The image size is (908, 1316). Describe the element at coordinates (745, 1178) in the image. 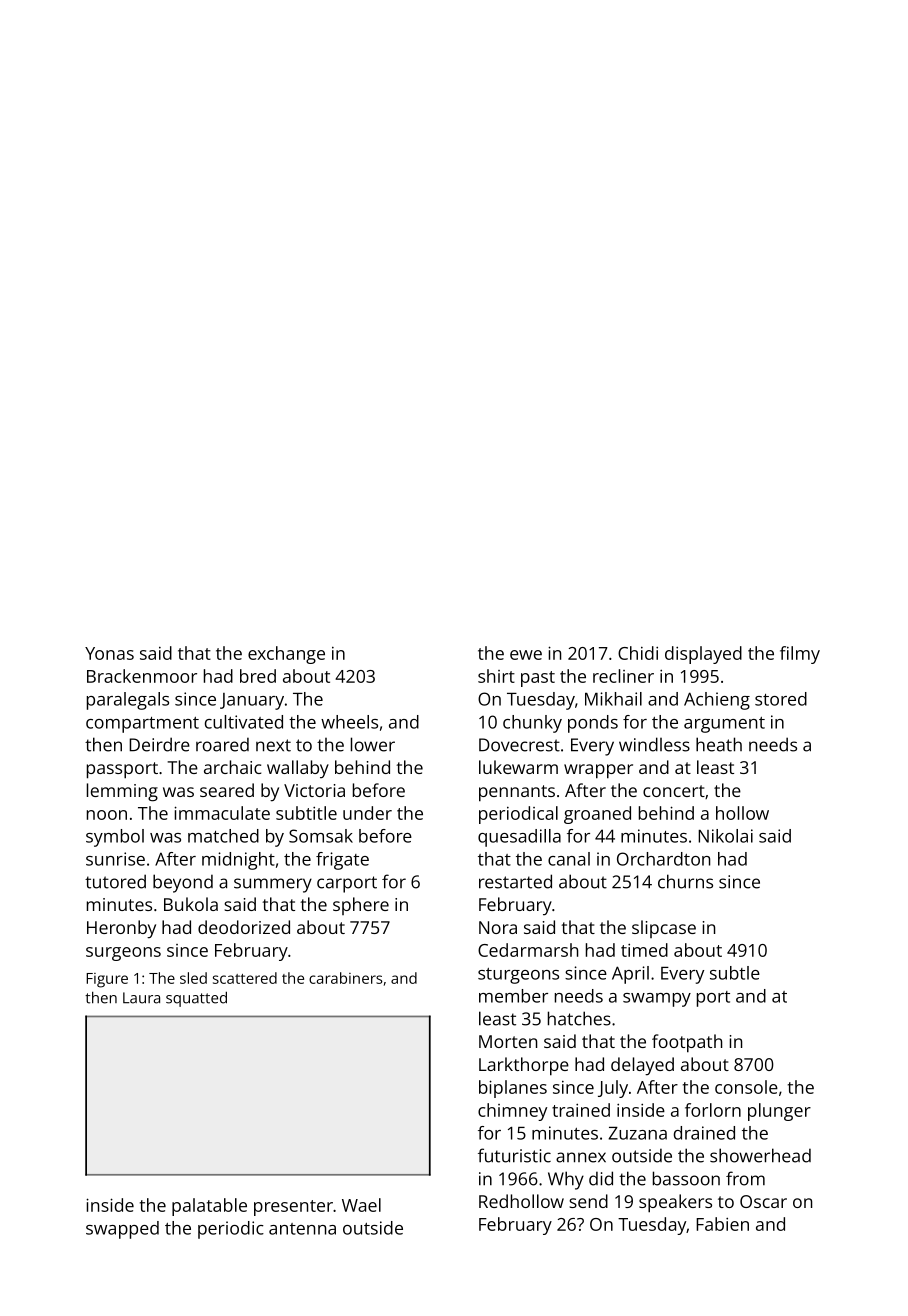

I see `from` at that location.
